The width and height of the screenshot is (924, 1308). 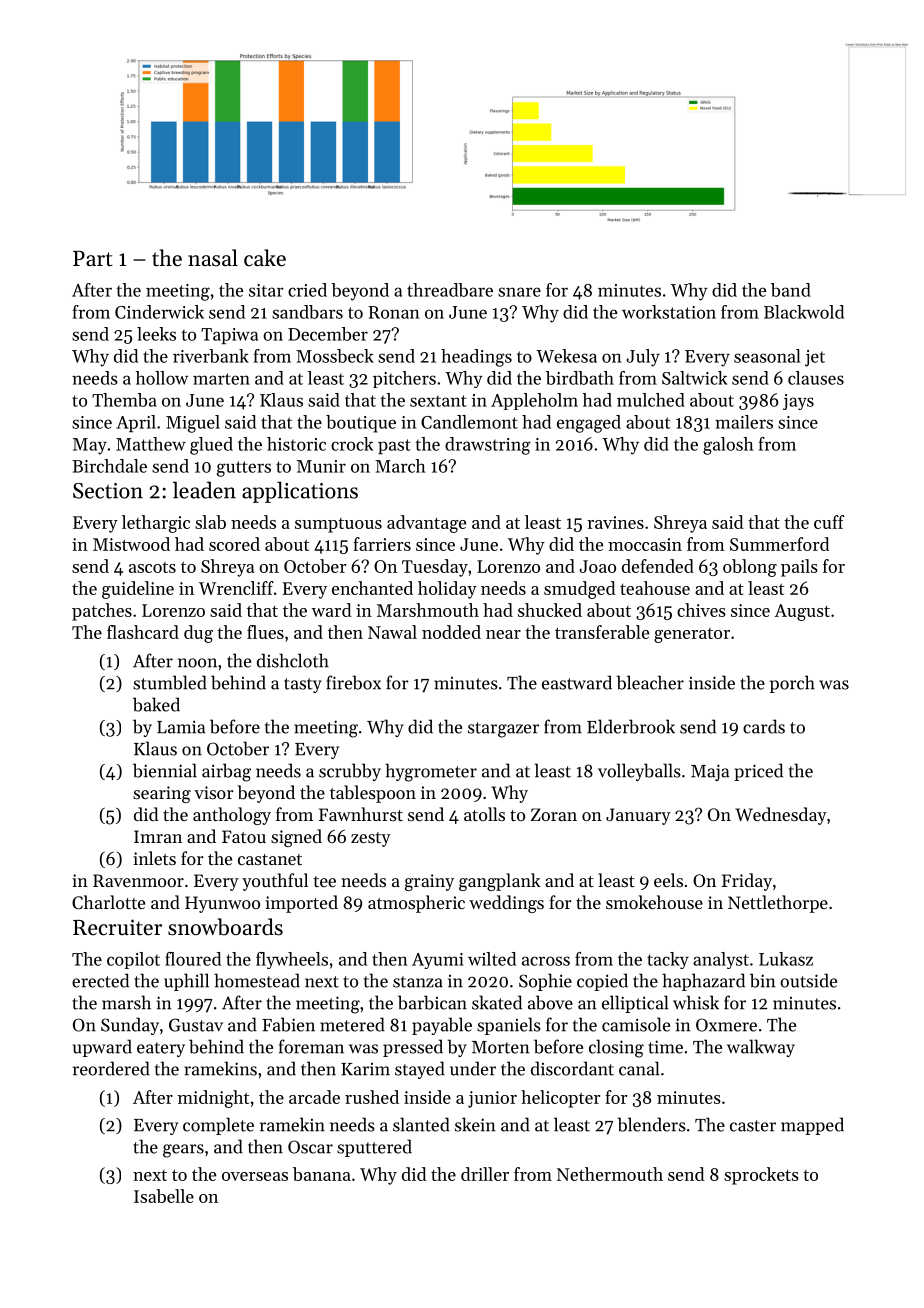 What do you see at coordinates (265, 258) in the screenshot?
I see `cake` at bounding box center [265, 258].
